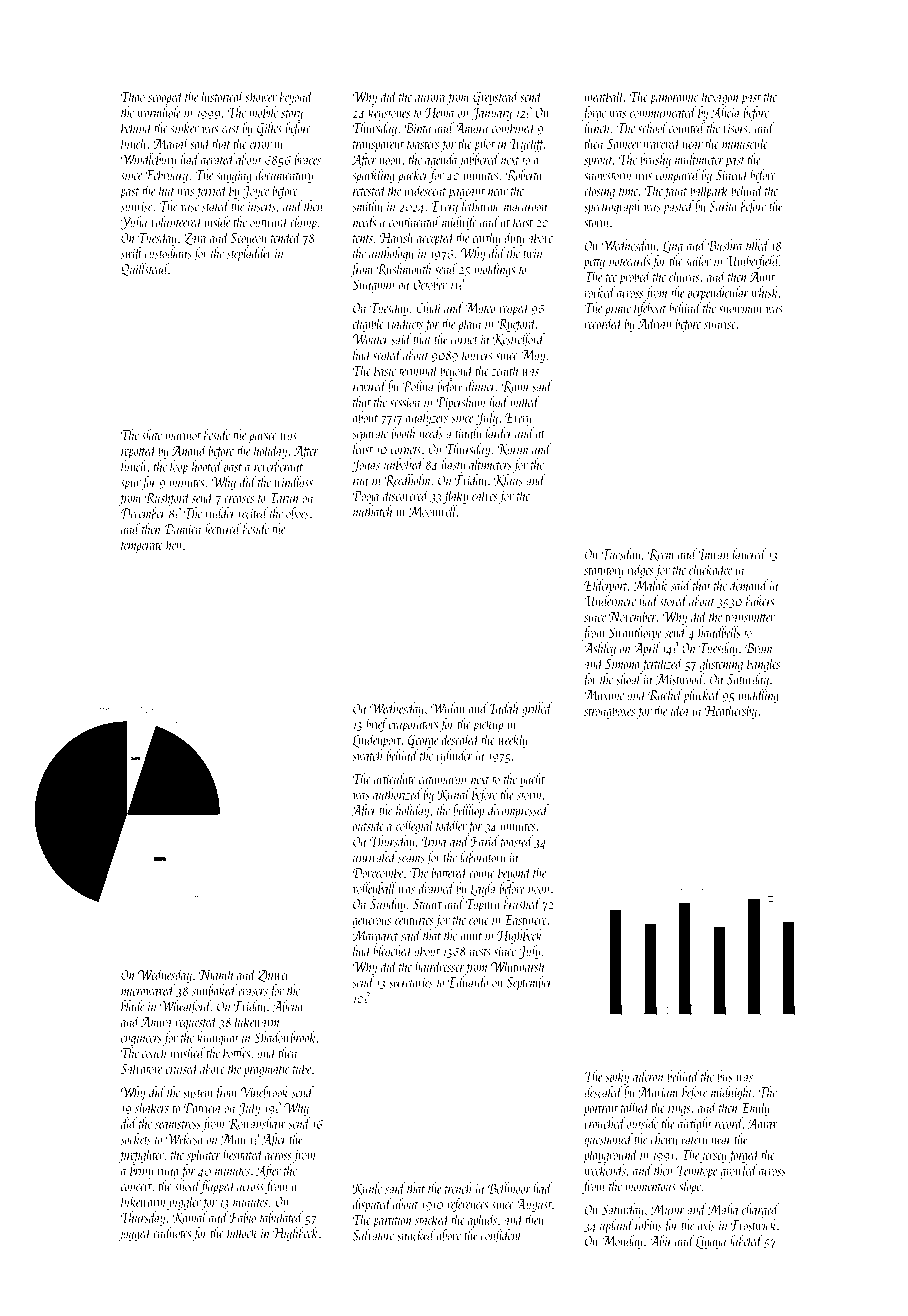 The image size is (908, 1316). What do you see at coordinates (515, 309) in the screenshot?
I see `reaped` at bounding box center [515, 309].
